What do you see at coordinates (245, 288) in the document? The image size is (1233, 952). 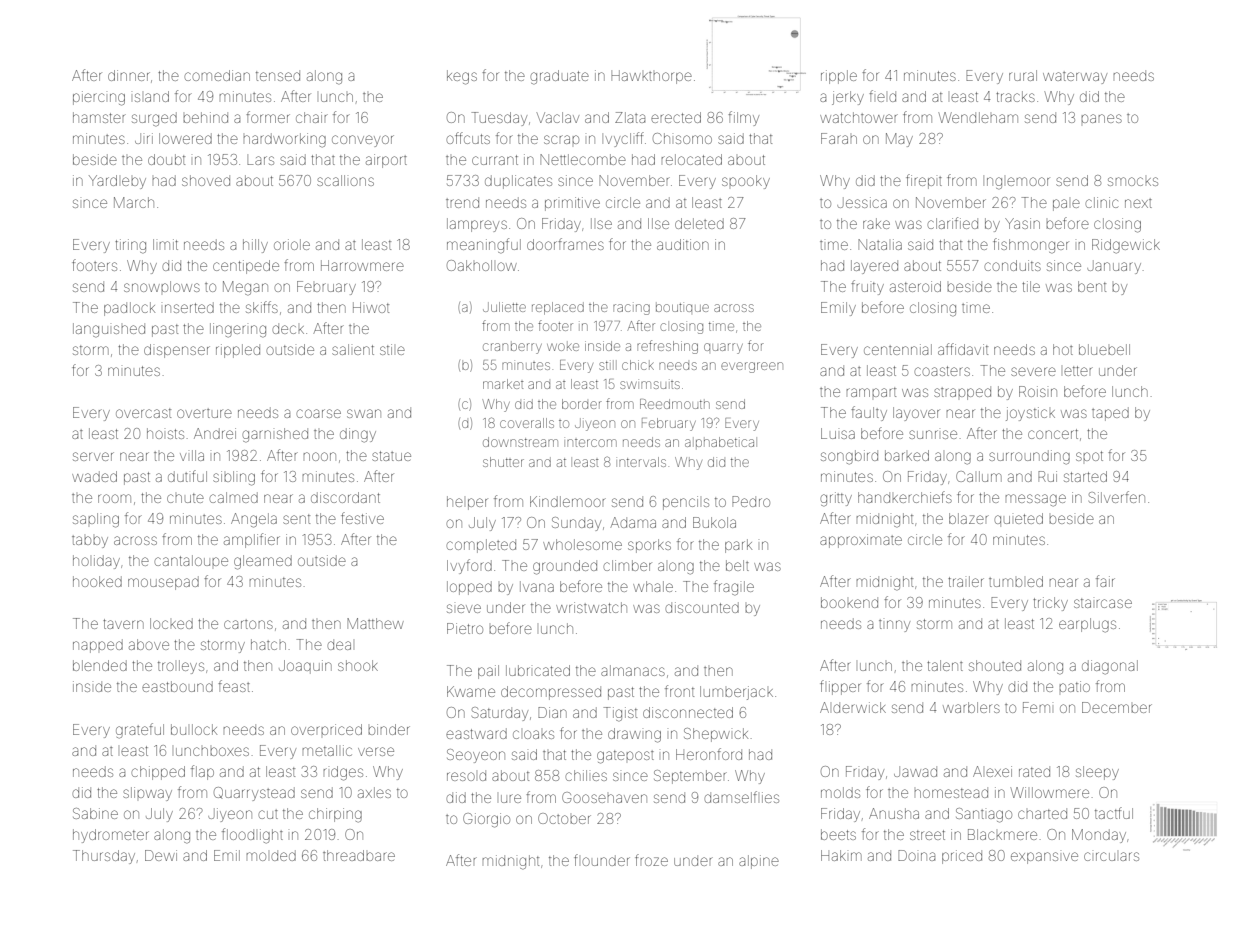 I see `Megan` at bounding box center [245, 288].
